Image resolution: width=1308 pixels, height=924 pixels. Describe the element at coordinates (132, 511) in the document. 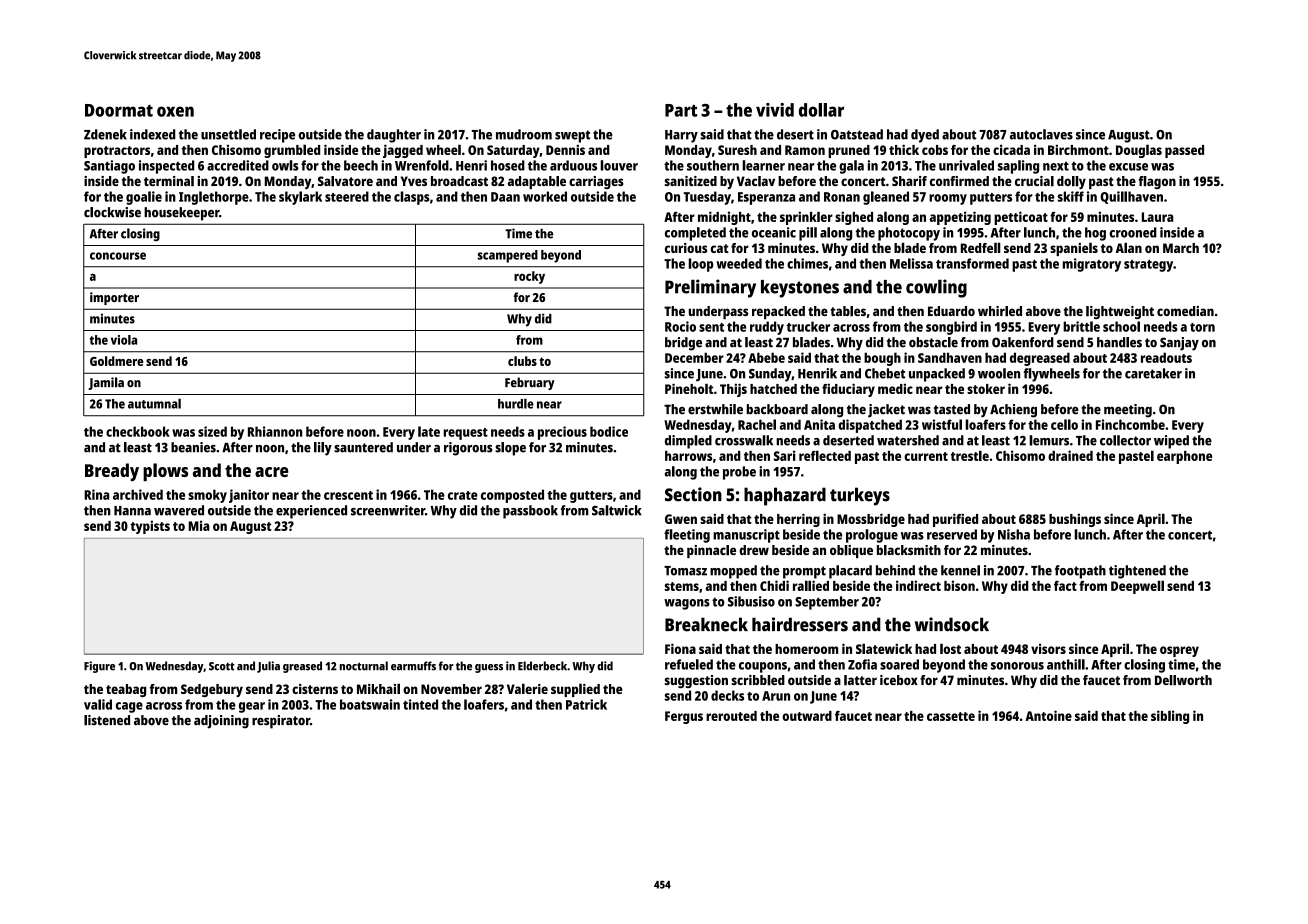

I see `Hanna` at that location.
